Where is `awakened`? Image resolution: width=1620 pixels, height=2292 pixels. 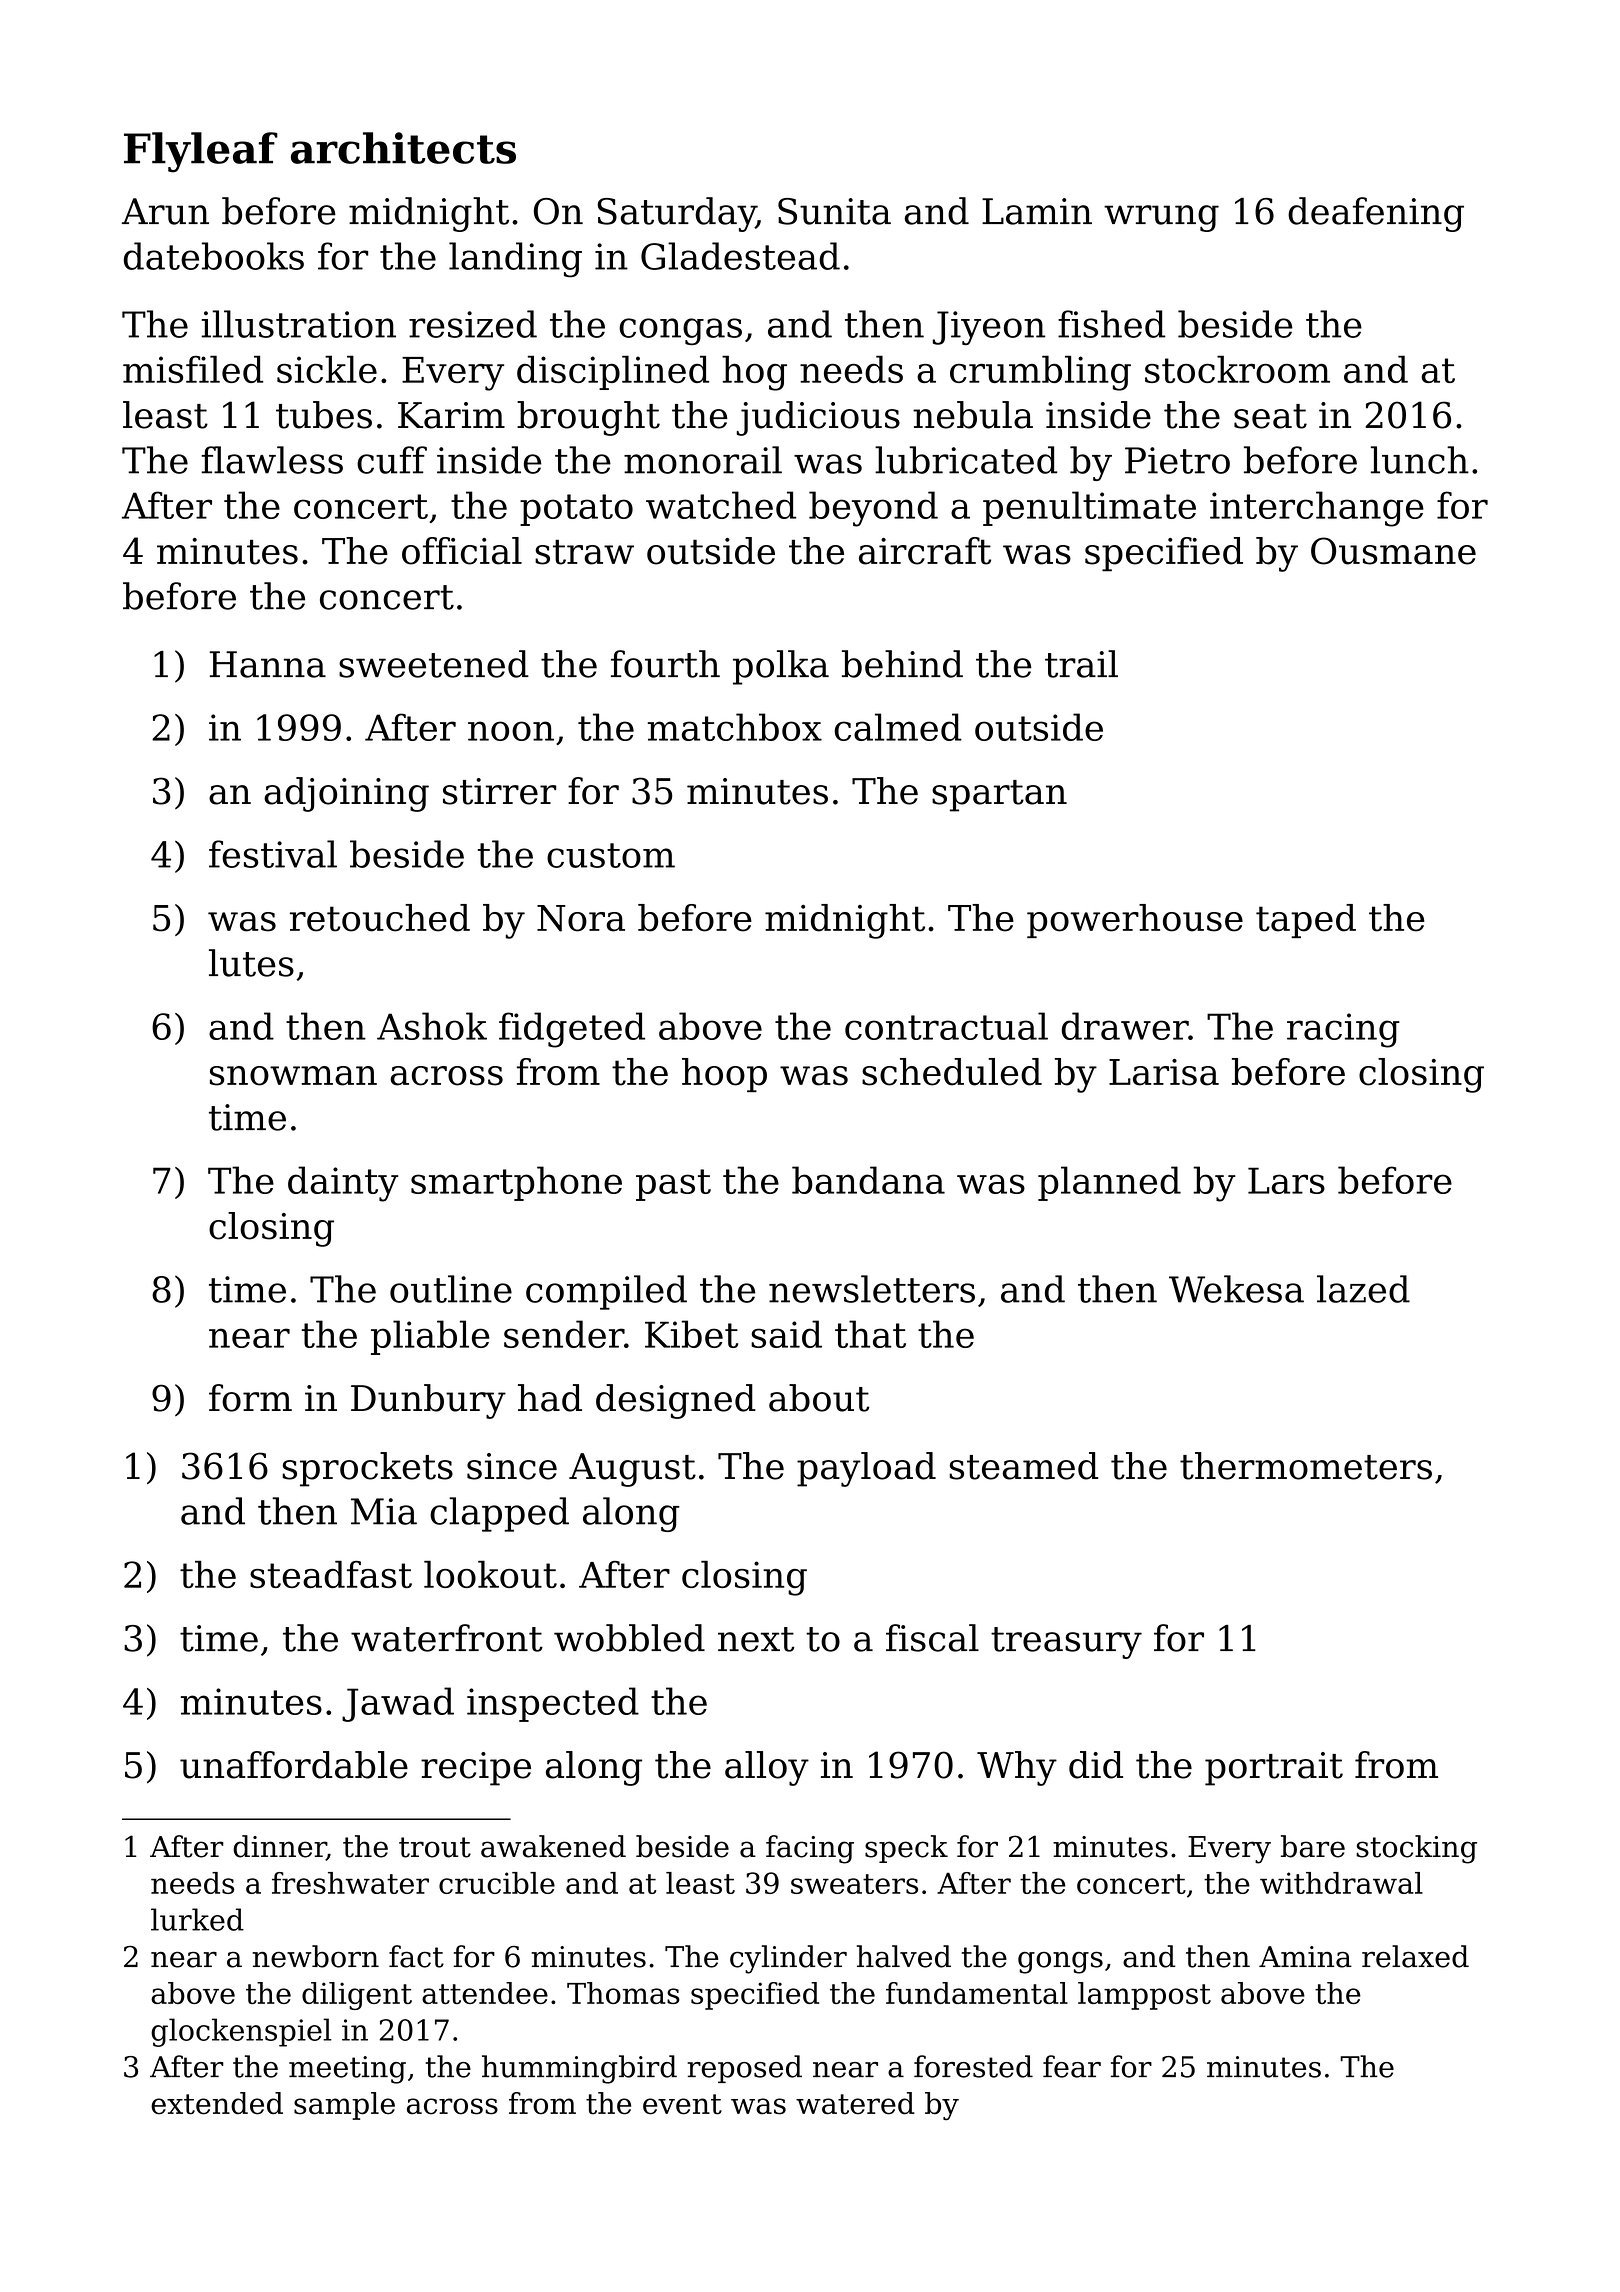
awakened is located at coordinates (553, 1846).
